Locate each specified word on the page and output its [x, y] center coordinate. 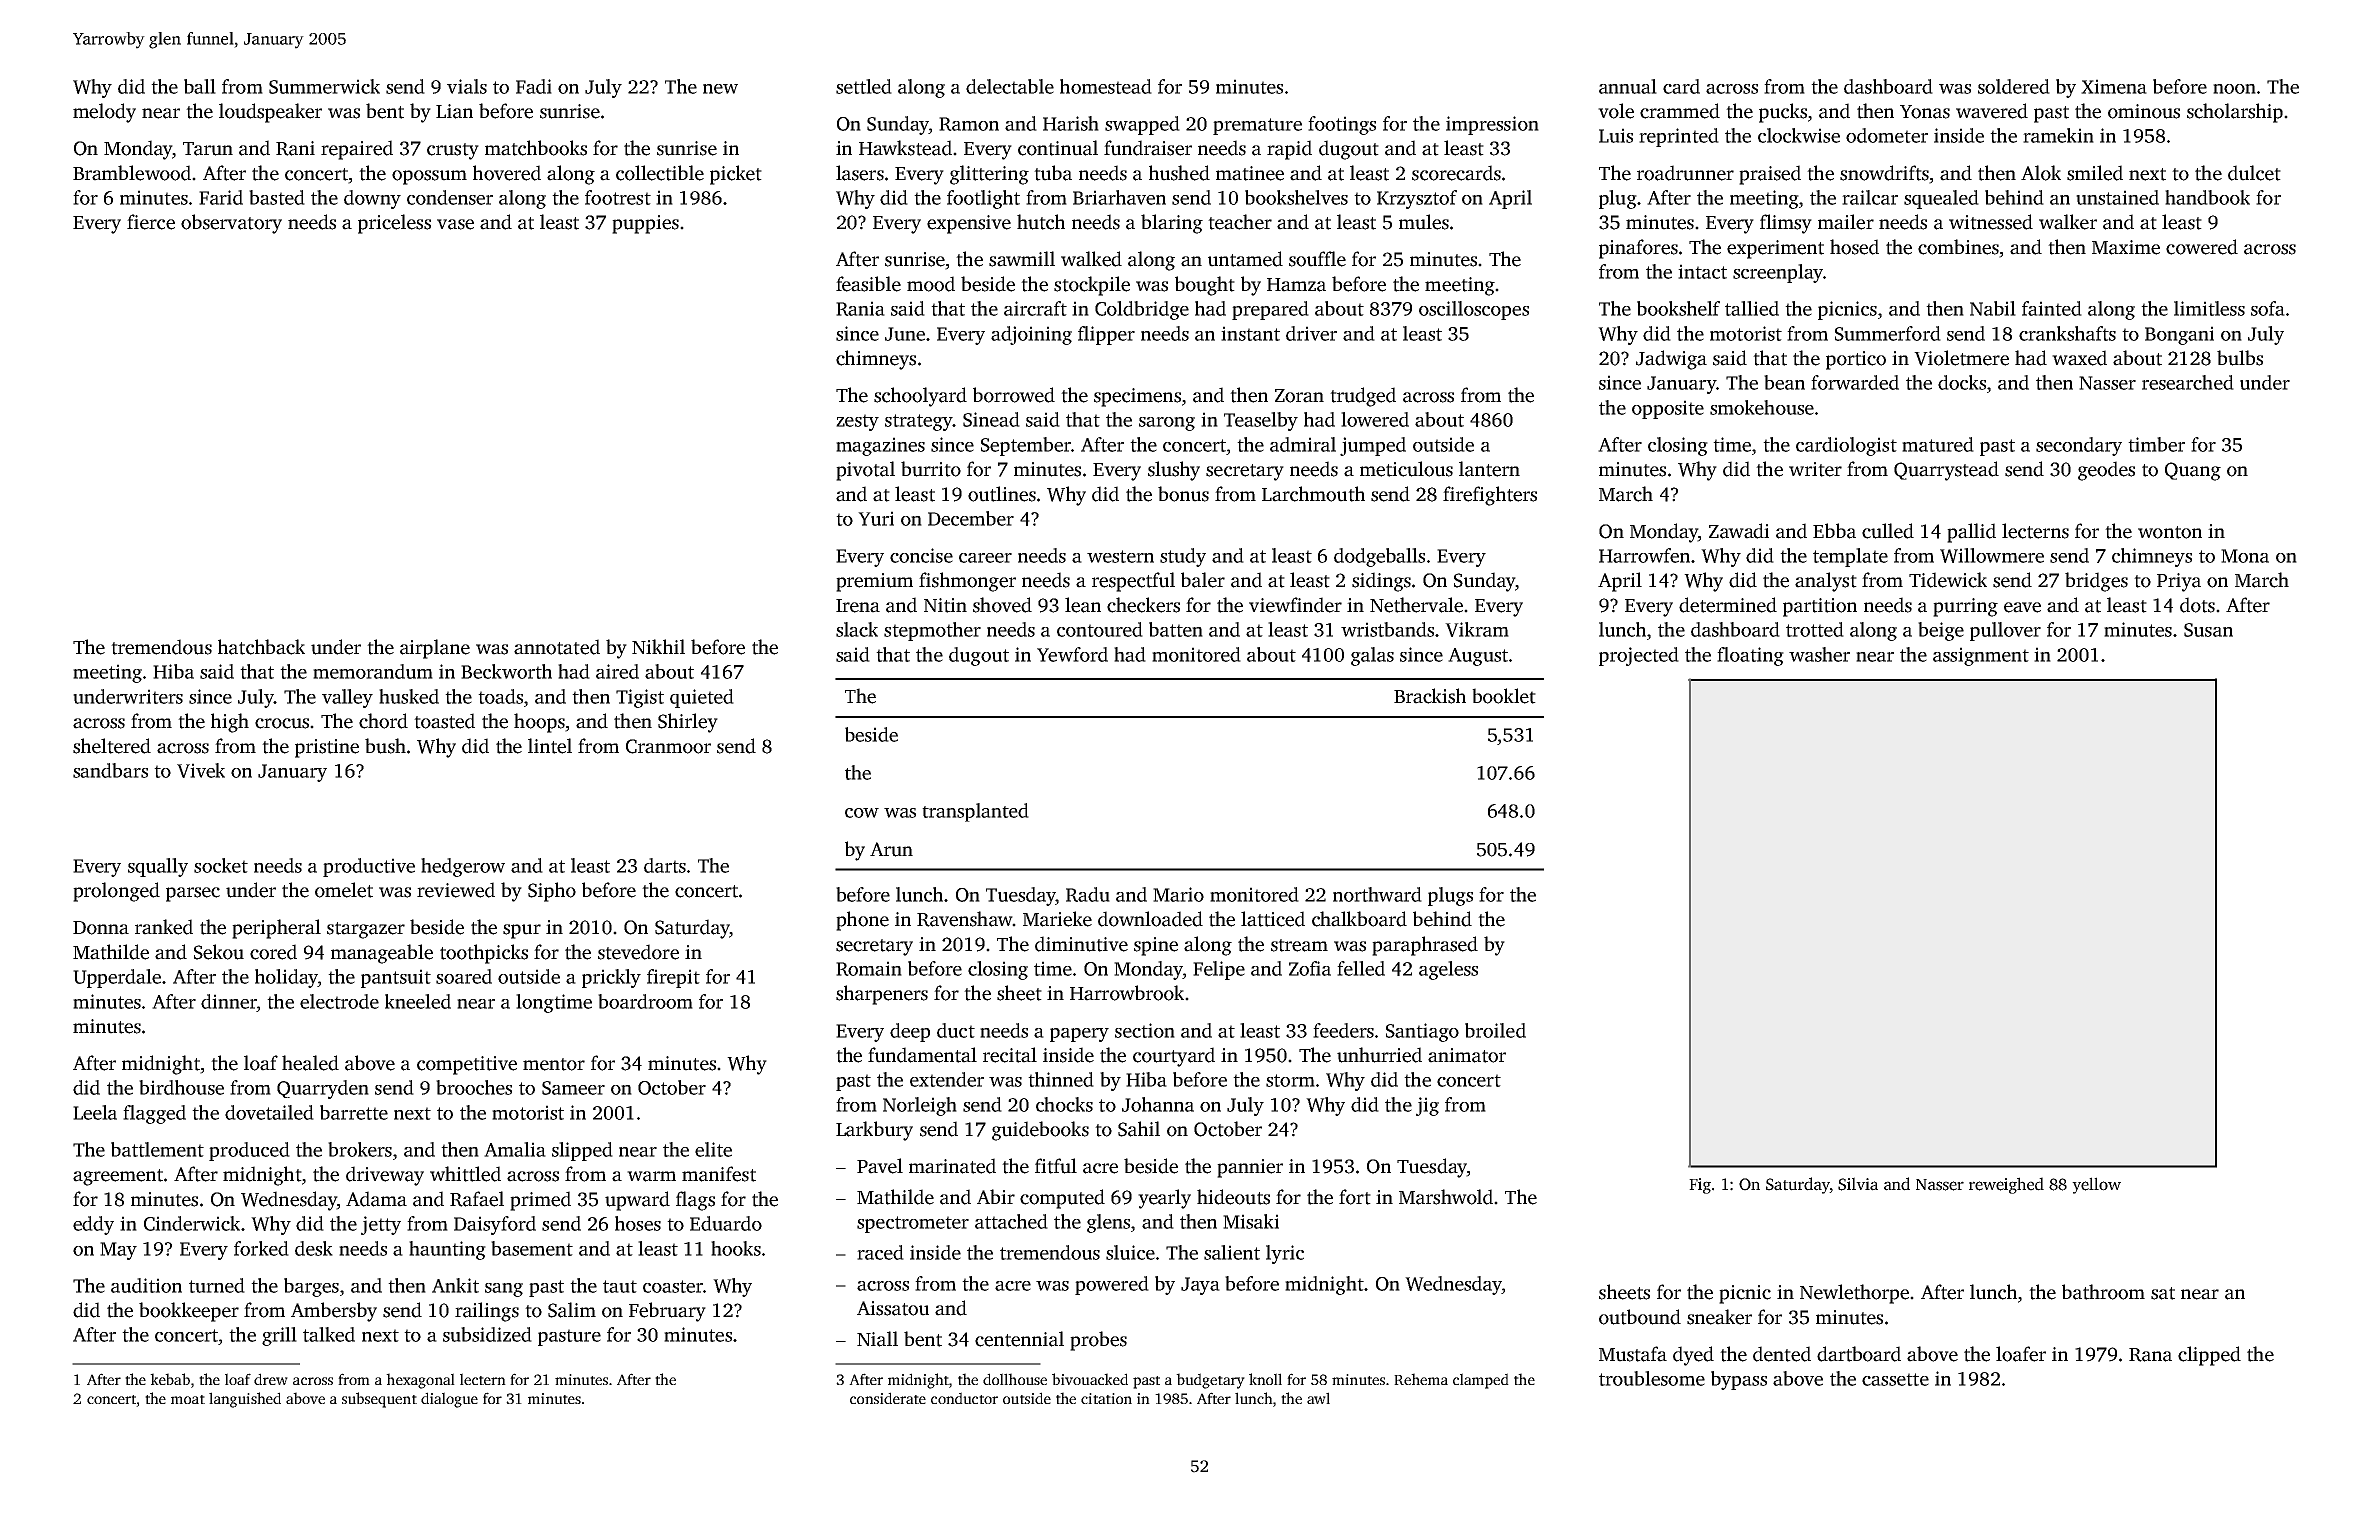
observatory [231, 224]
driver [1311, 333]
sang [504, 1290]
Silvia [1858, 1184]
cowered [2202, 247]
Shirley [688, 723]
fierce [151, 222]
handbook [2207, 197]
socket [221, 865]
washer [1819, 654]
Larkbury [874, 1131]
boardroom [645, 1001]
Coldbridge [1142, 310]
